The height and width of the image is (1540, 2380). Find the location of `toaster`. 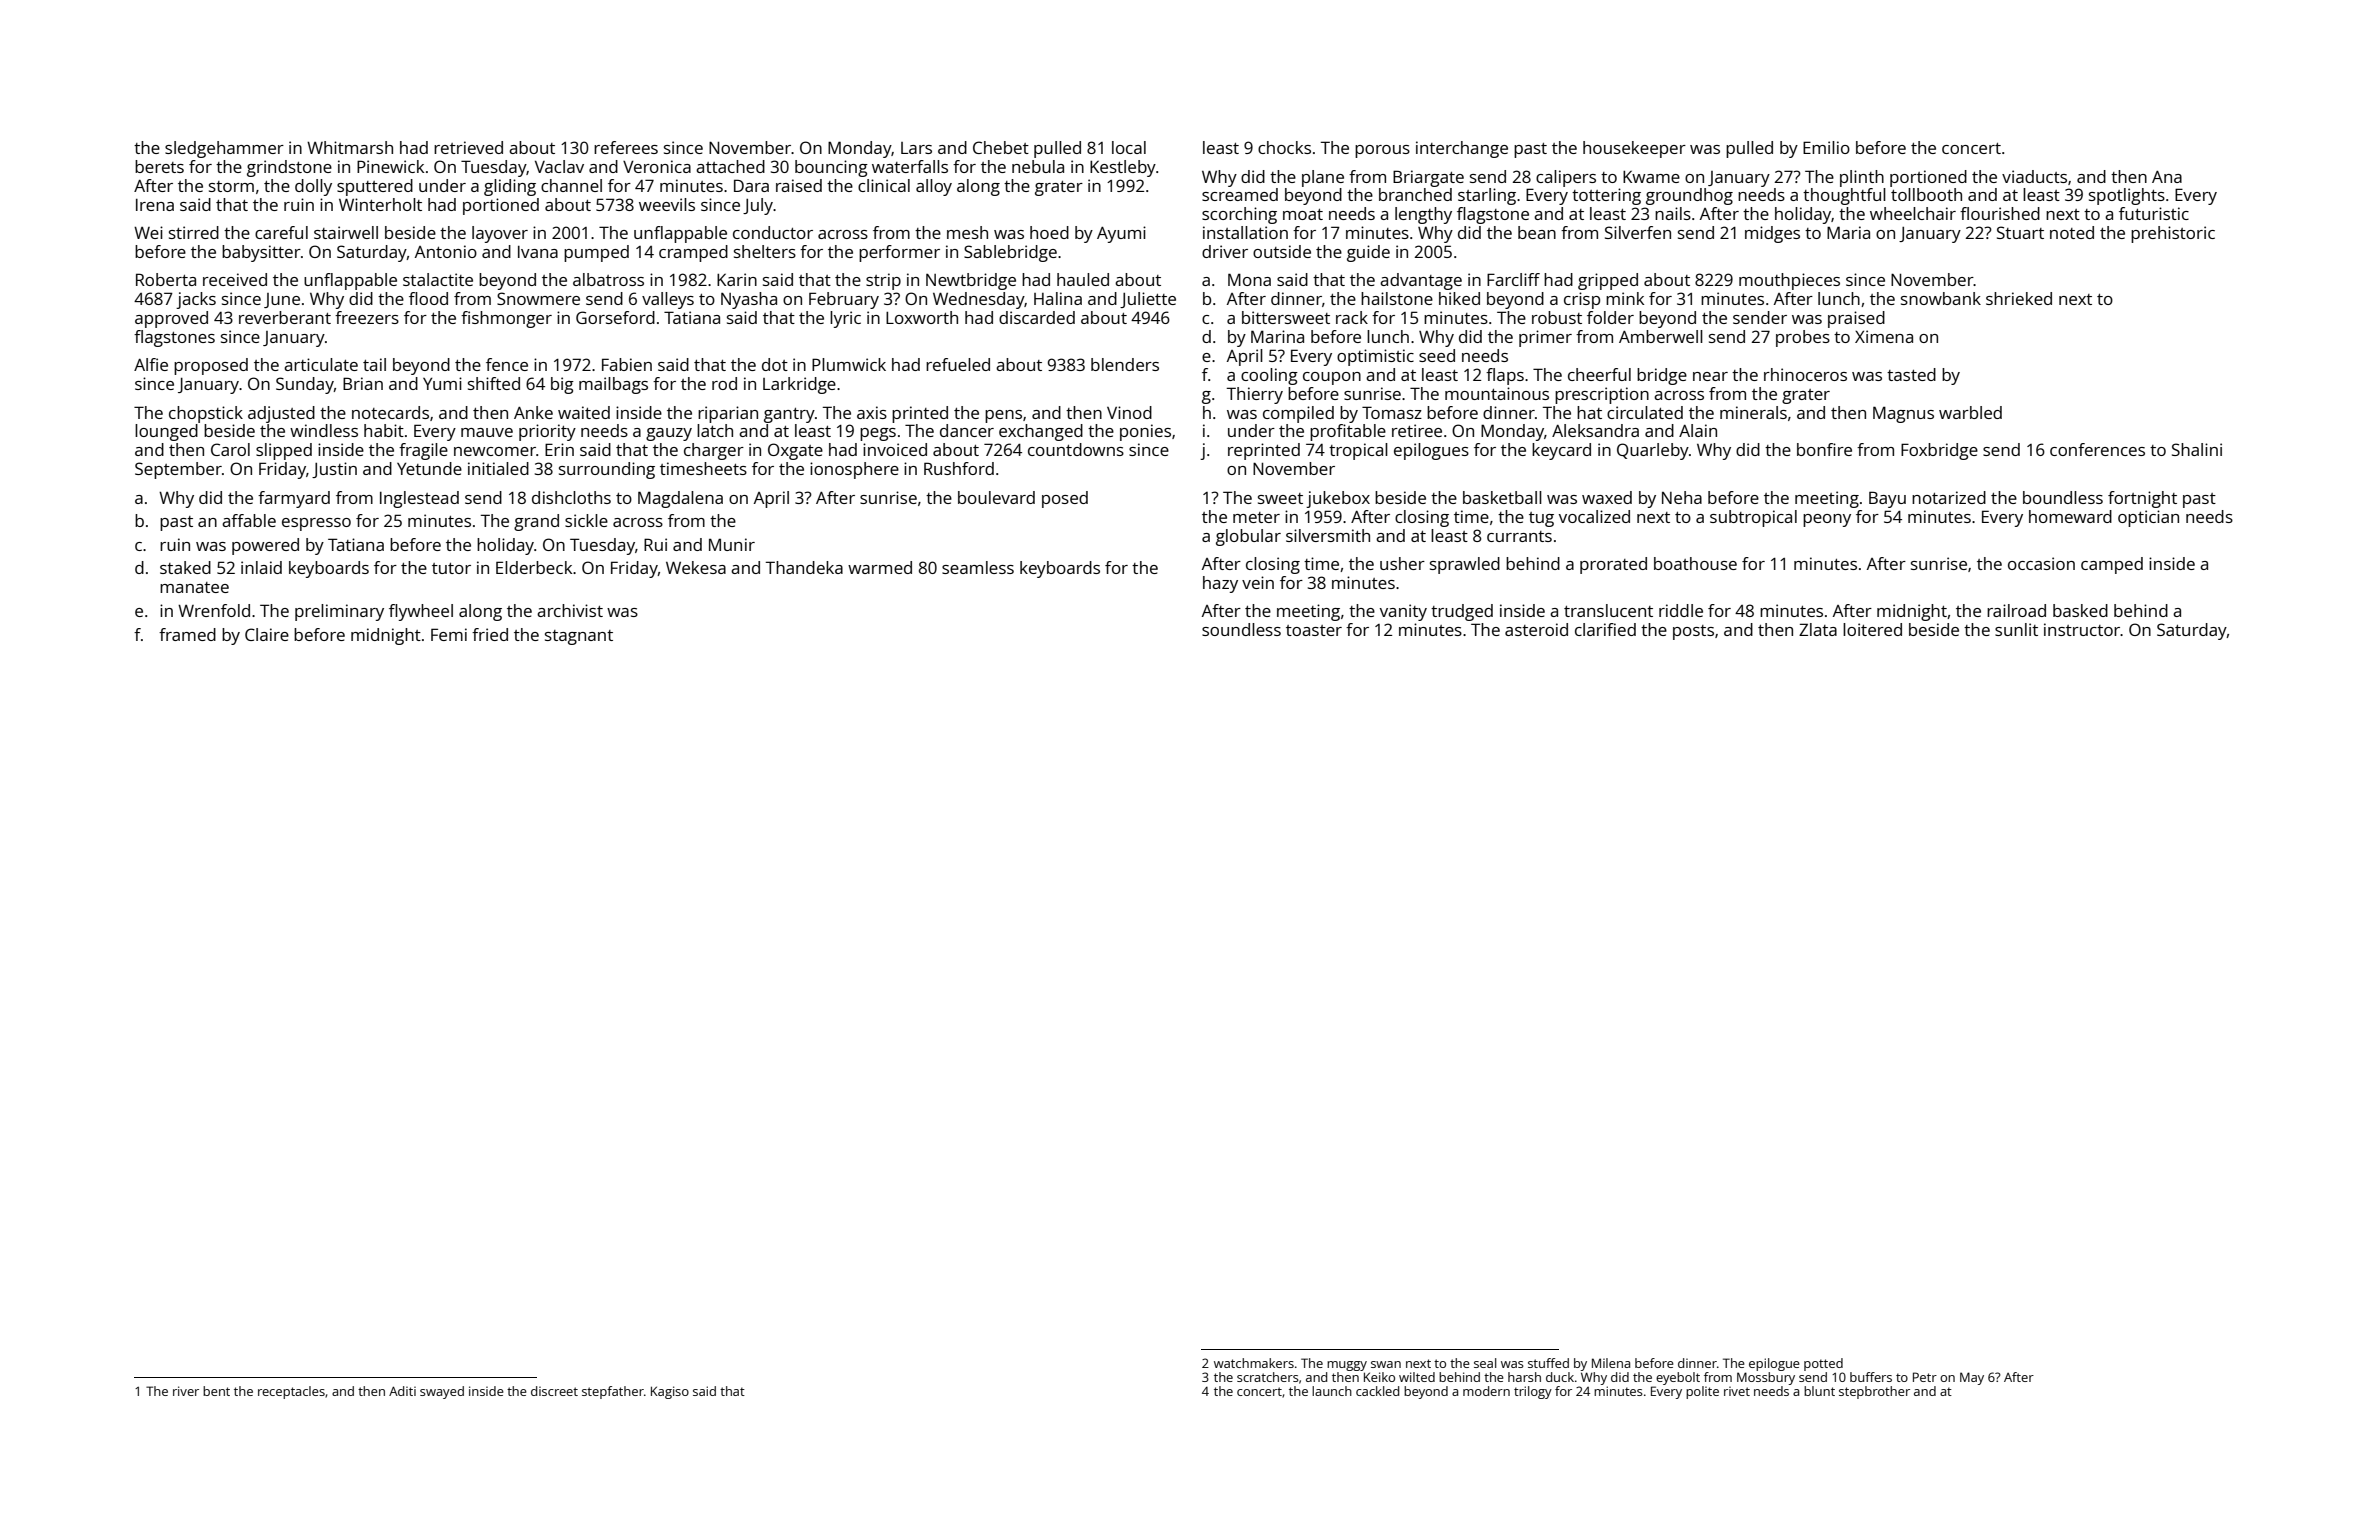

toaster is located at coordinates (1314, 630).
